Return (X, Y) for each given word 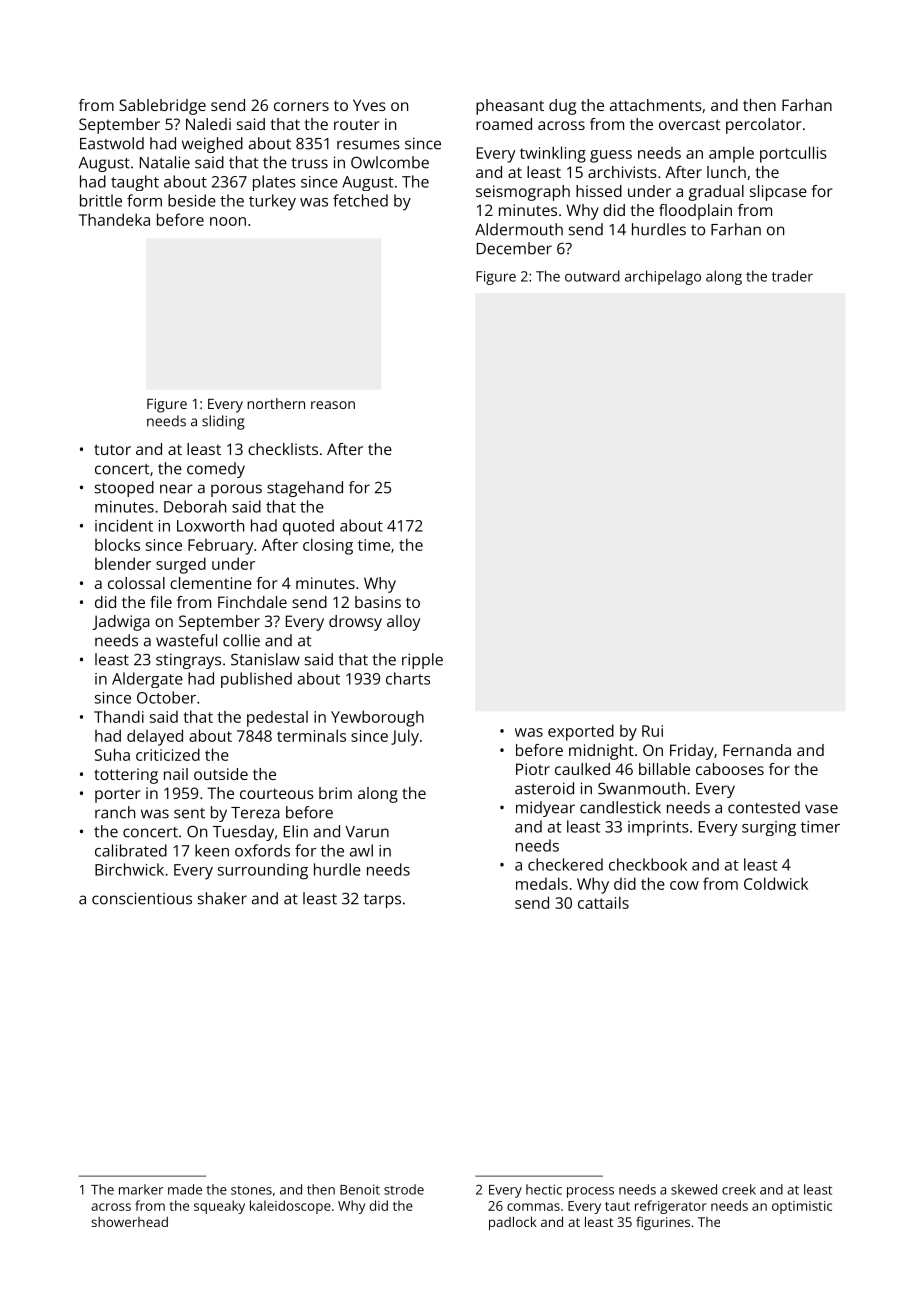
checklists (283, 449)
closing (328, 546)
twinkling (553, 154)
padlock (513, 1223)
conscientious (142, 898)
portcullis (793, 154)
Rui (652, 731)
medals (542, 883)
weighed (212, 145)
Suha (112, 754)
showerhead (129, 1222)
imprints (658, 828)
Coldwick (776, 883)
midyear (545, 809)
